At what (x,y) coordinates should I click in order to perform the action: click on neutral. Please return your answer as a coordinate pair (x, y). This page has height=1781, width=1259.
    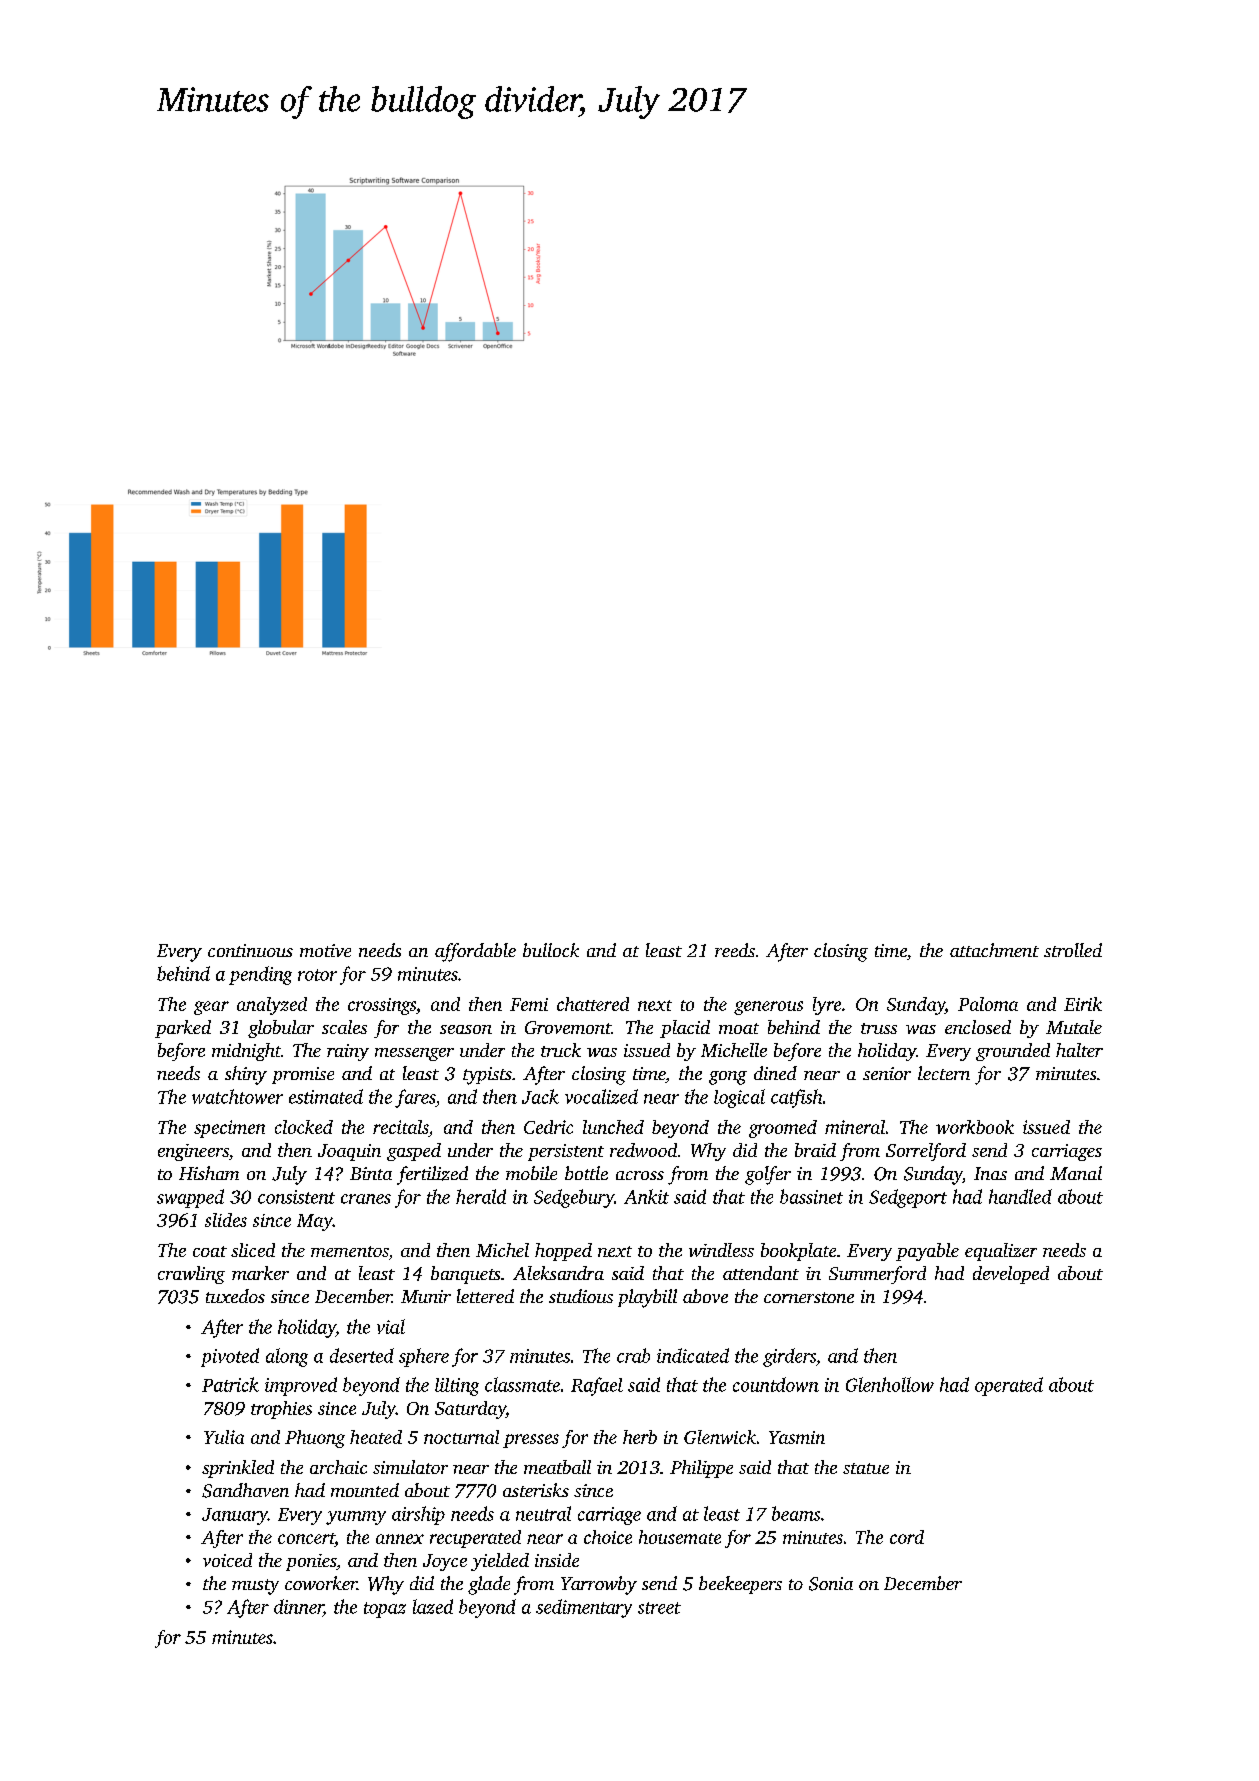
    Looking at the image, I should click on (543, 1513).
